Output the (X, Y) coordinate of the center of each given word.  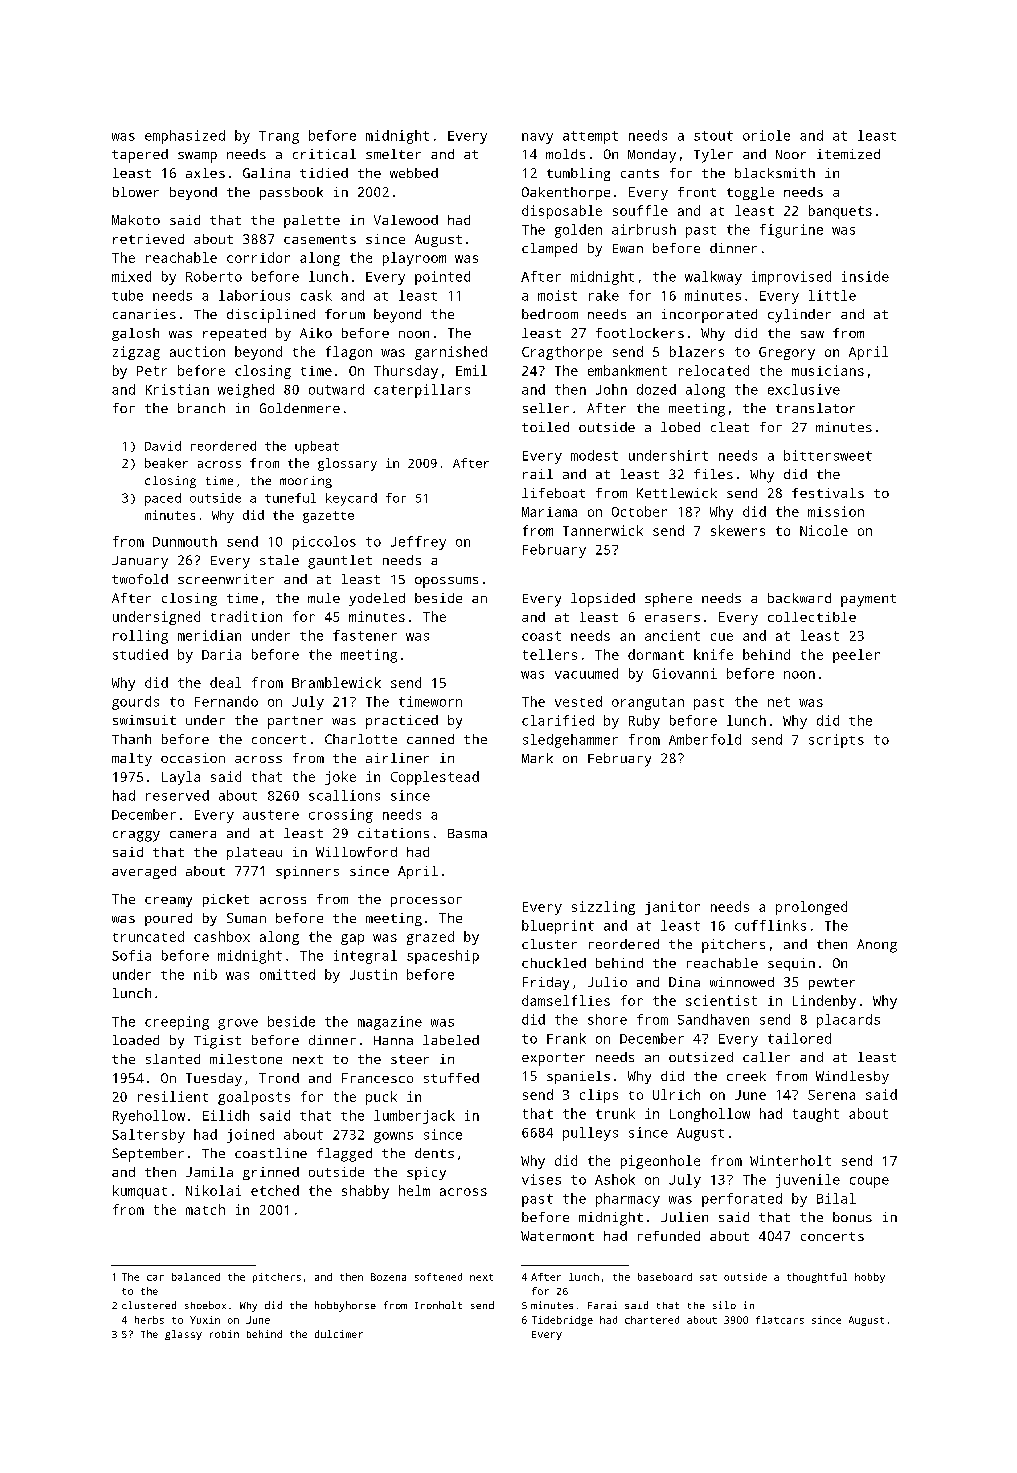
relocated (714, 370)
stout (713, 136)
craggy (136, 836)
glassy (183, 1335)
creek (746, 1076)
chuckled (554, 963)
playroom (414, 259)
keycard (351, 499)
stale (279, 560)
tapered (140, 156)
